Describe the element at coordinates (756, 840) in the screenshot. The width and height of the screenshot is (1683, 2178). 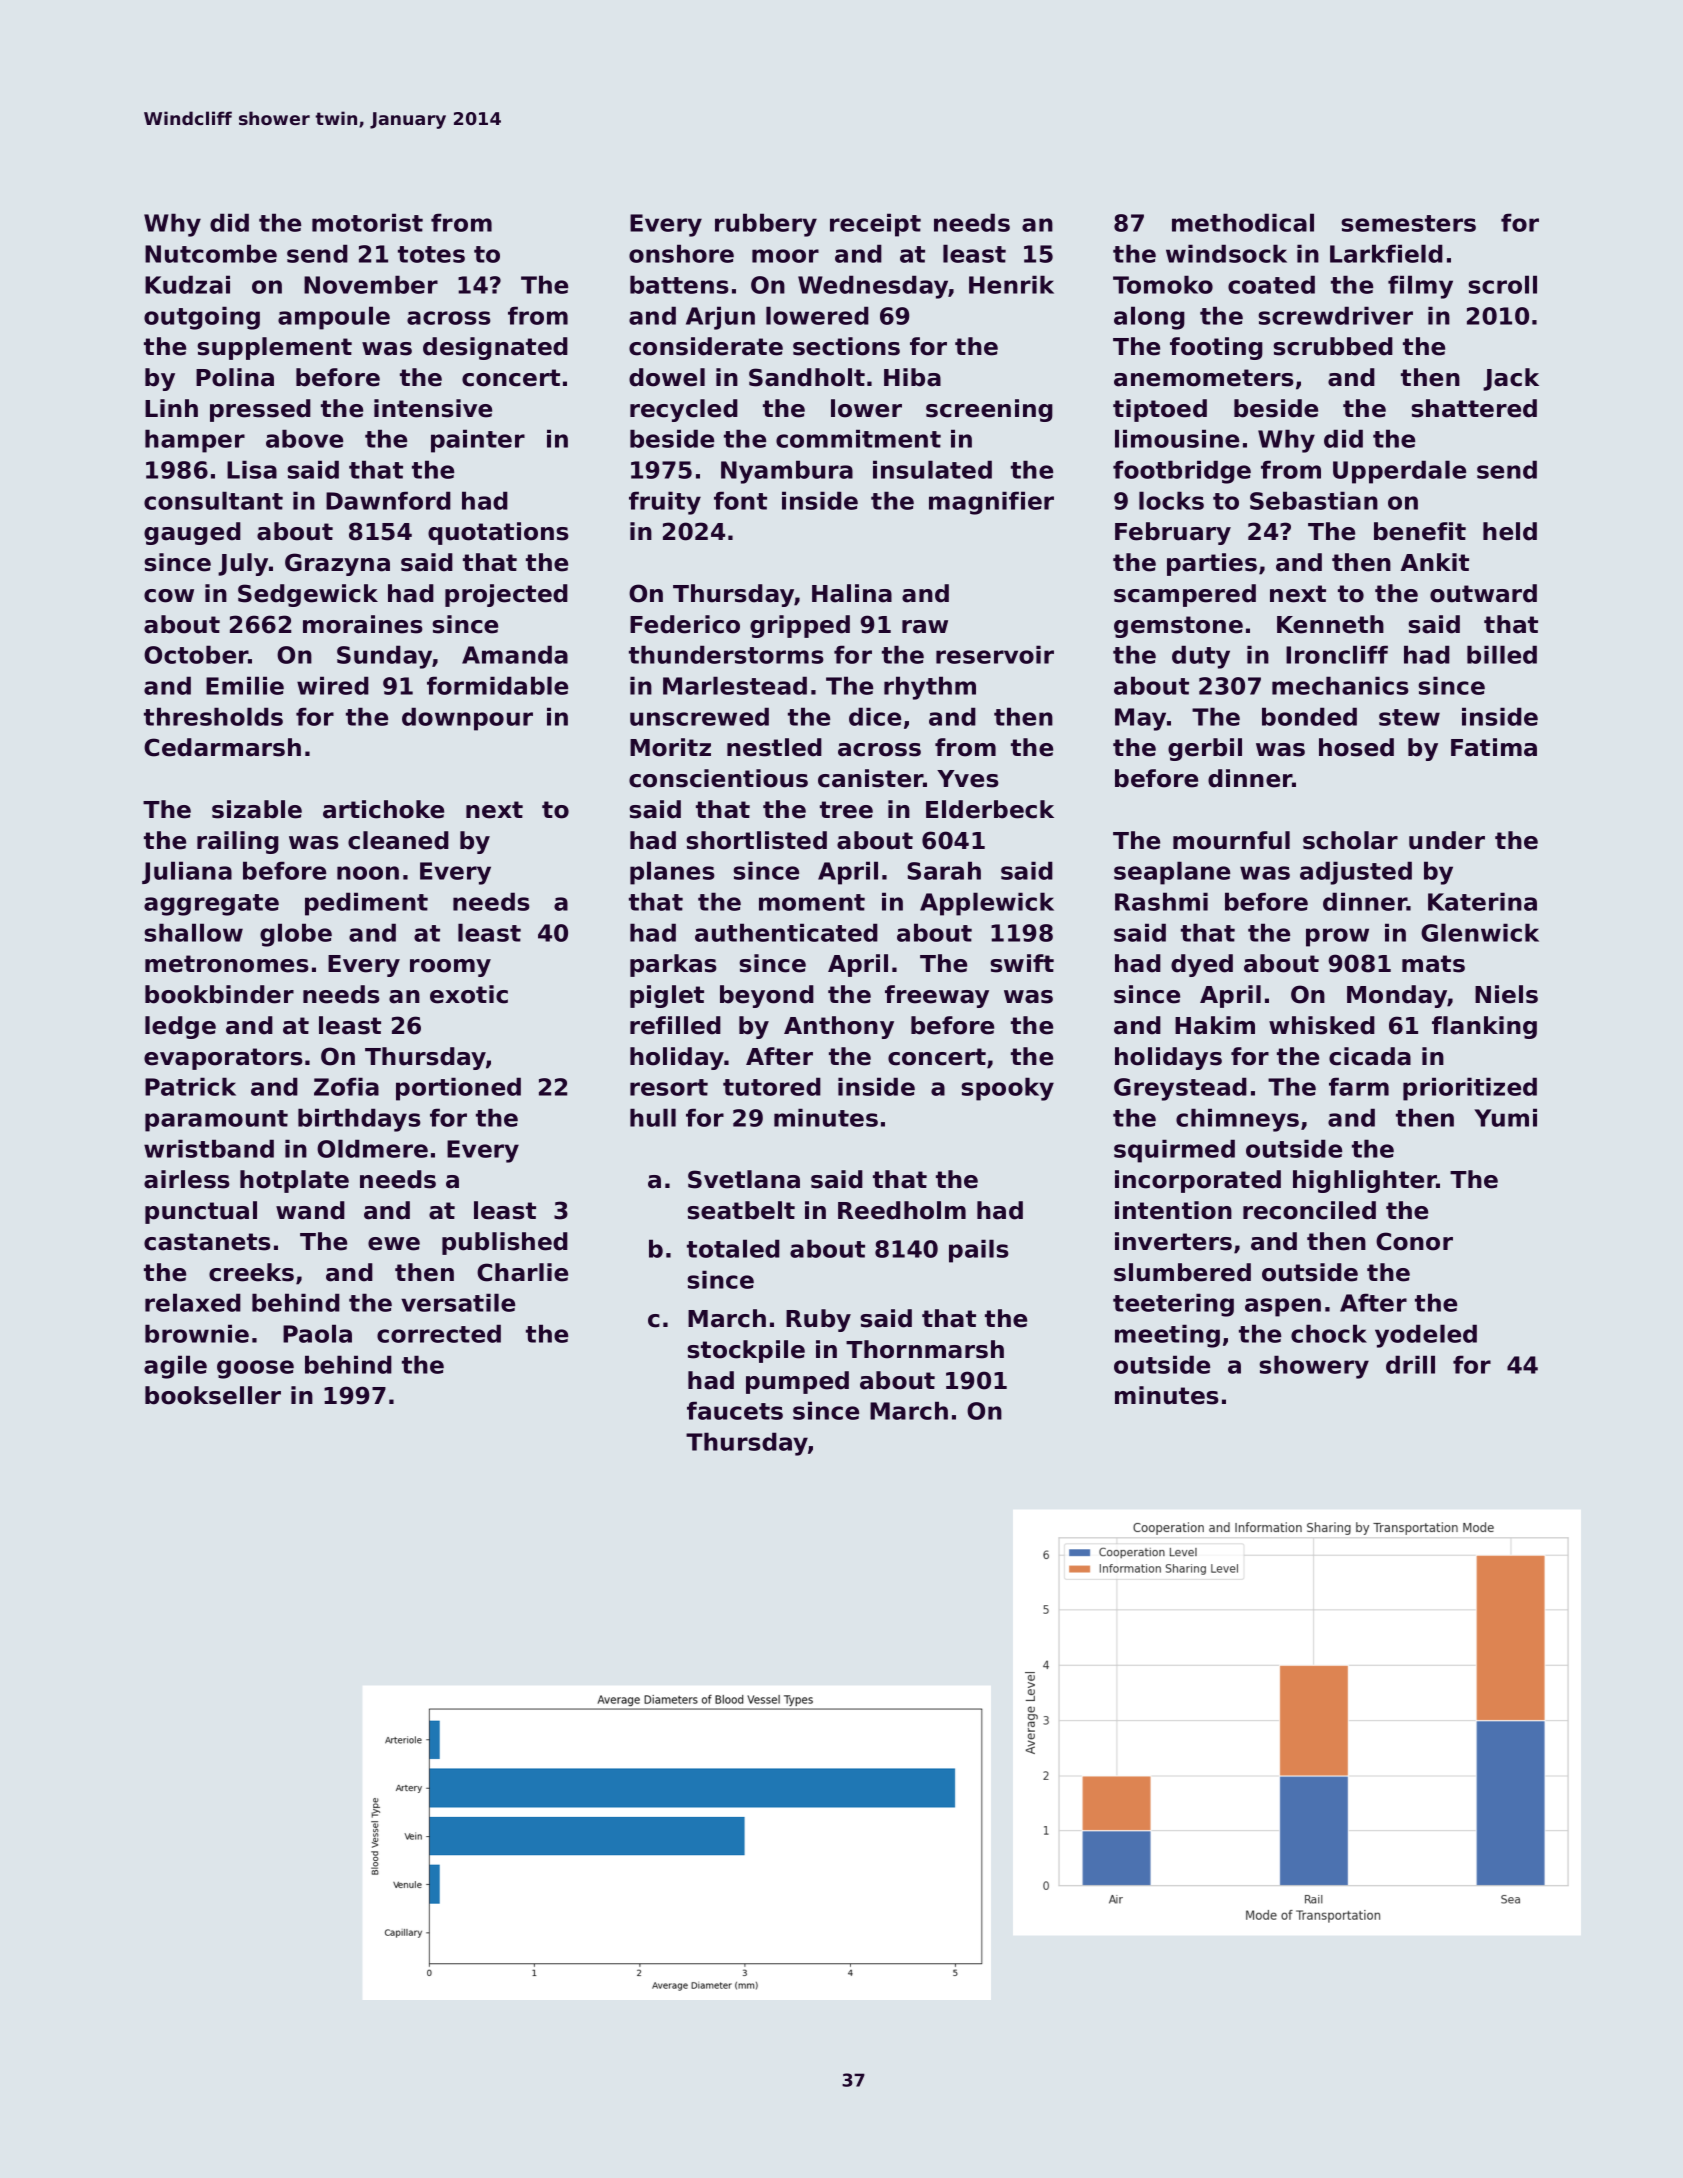
I see `shortlisted` at that location.
